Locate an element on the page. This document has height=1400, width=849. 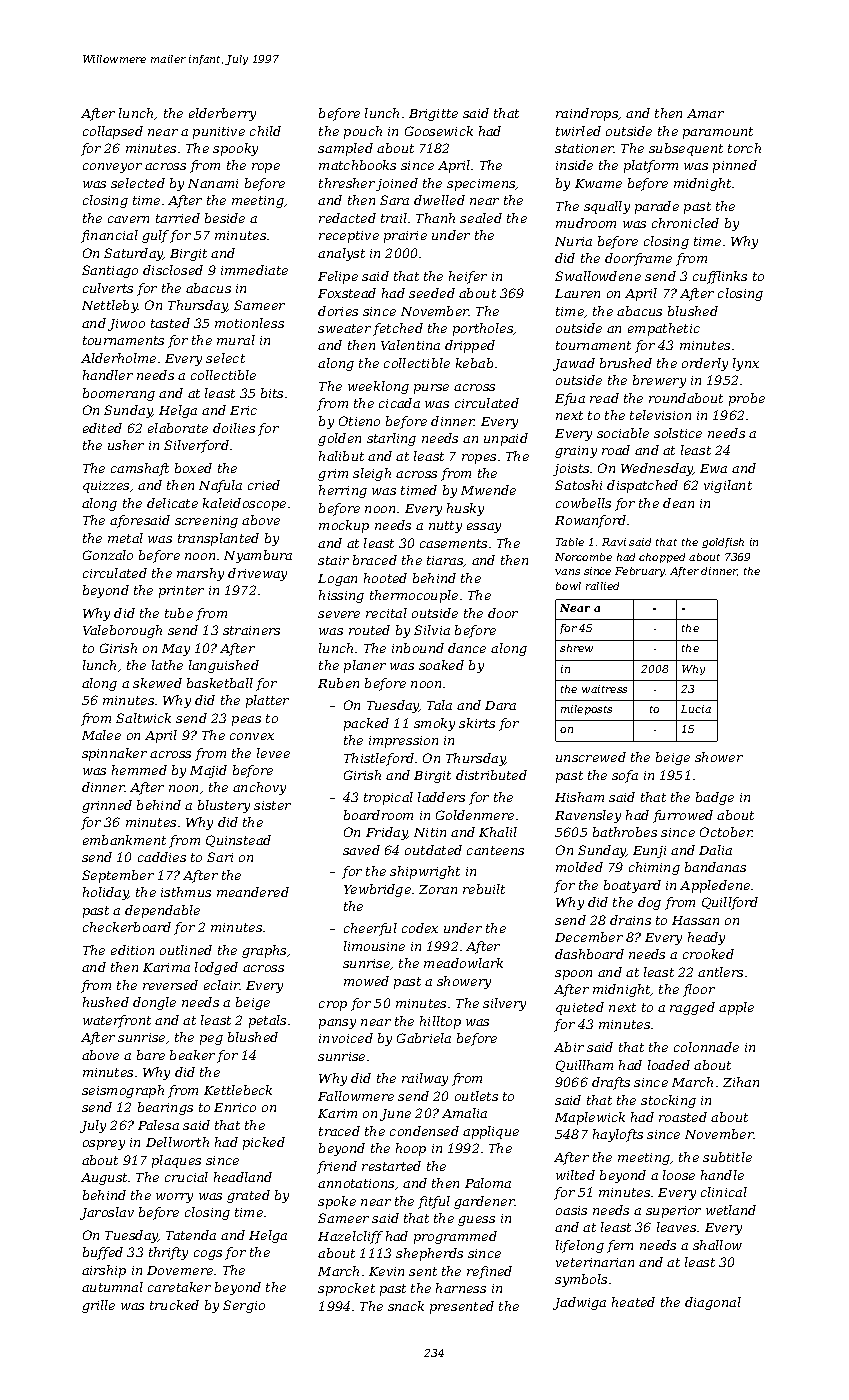
cufflinks is located at coordinates (720, 277).
